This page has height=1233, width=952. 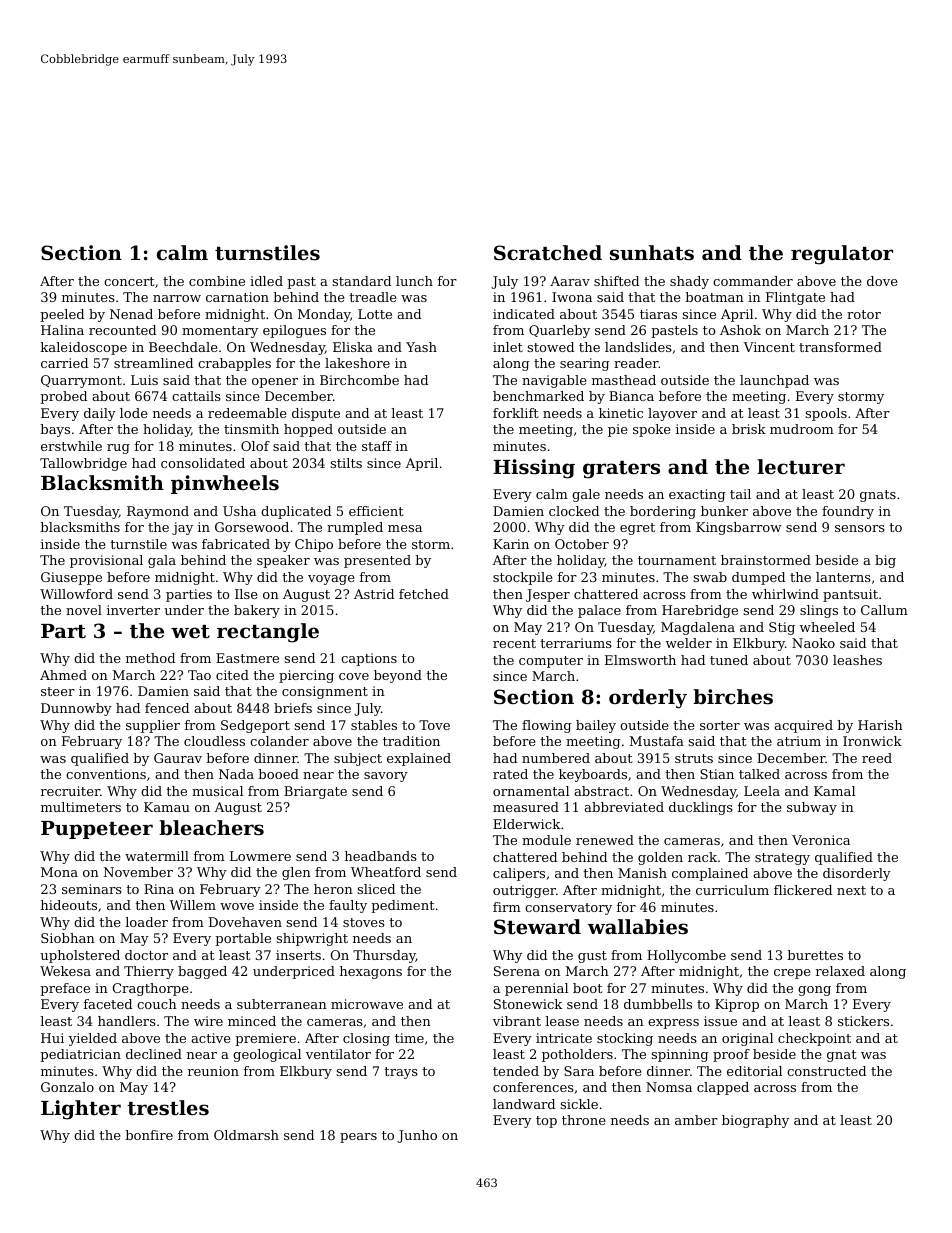 I want to click on module, so click(x=546, y=840).
